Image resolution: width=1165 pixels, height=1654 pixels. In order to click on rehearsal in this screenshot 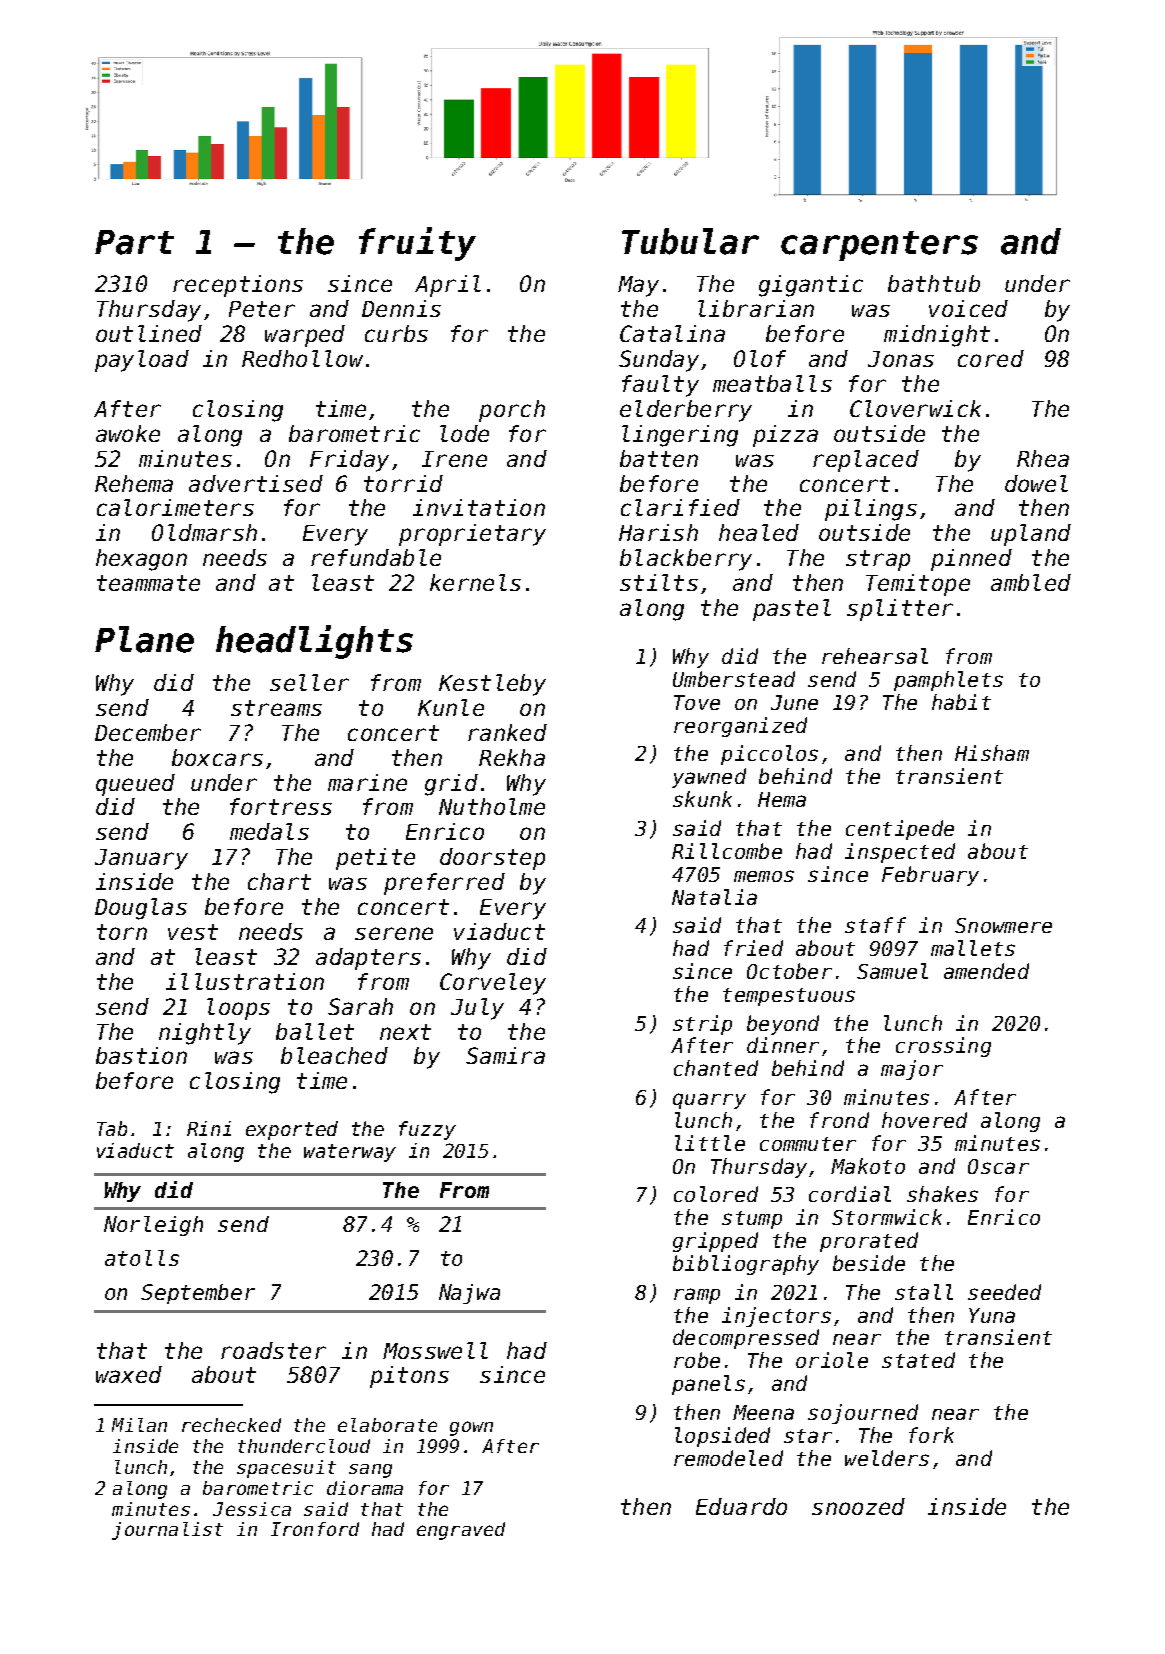, I will do `click(875, 656)`.
